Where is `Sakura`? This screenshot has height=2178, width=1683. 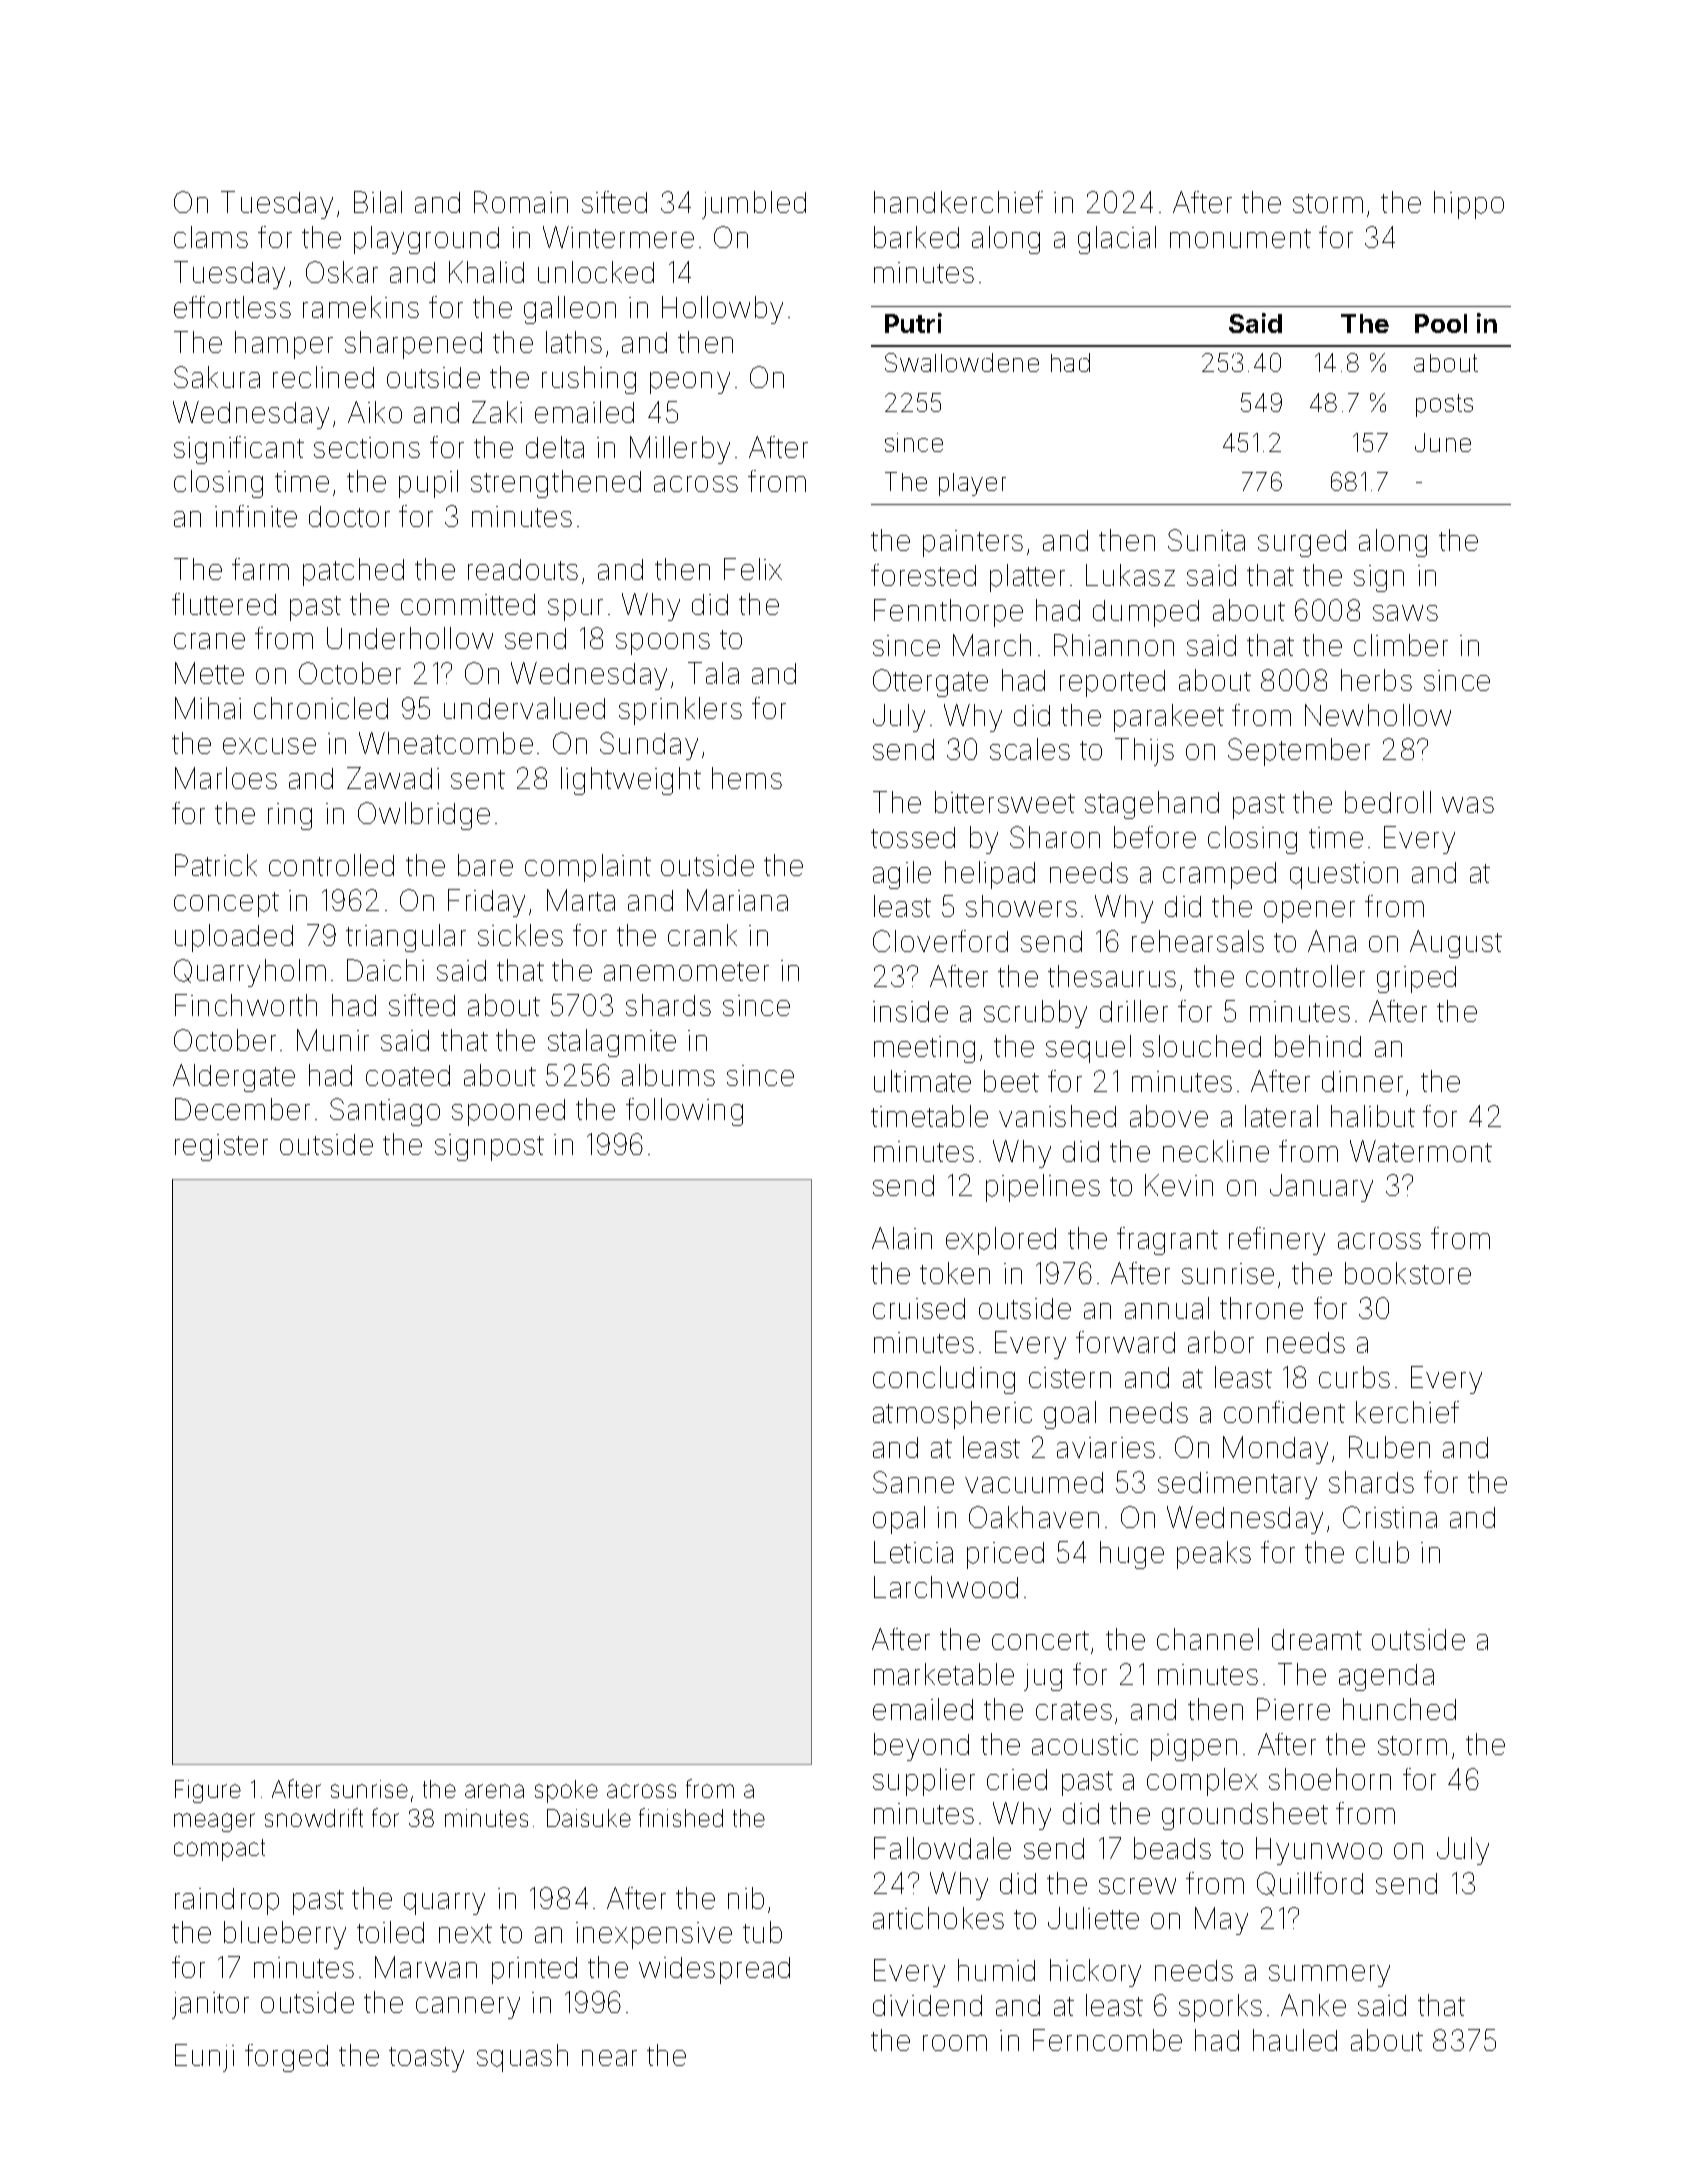 Sakura is located at coordinates (217, 377).
